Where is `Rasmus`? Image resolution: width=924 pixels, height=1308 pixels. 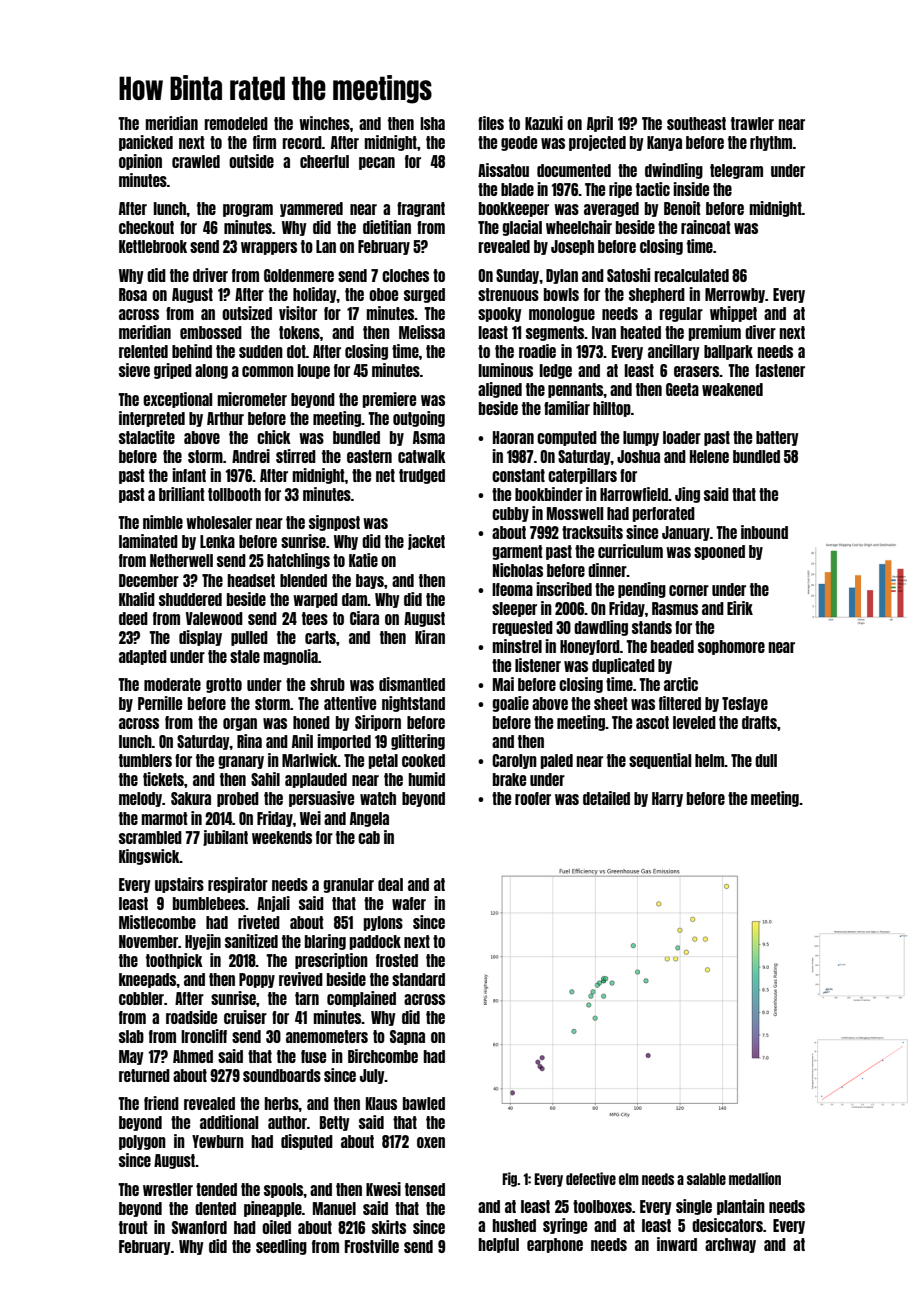 Rasmus is located at coordinates (675, 608).
